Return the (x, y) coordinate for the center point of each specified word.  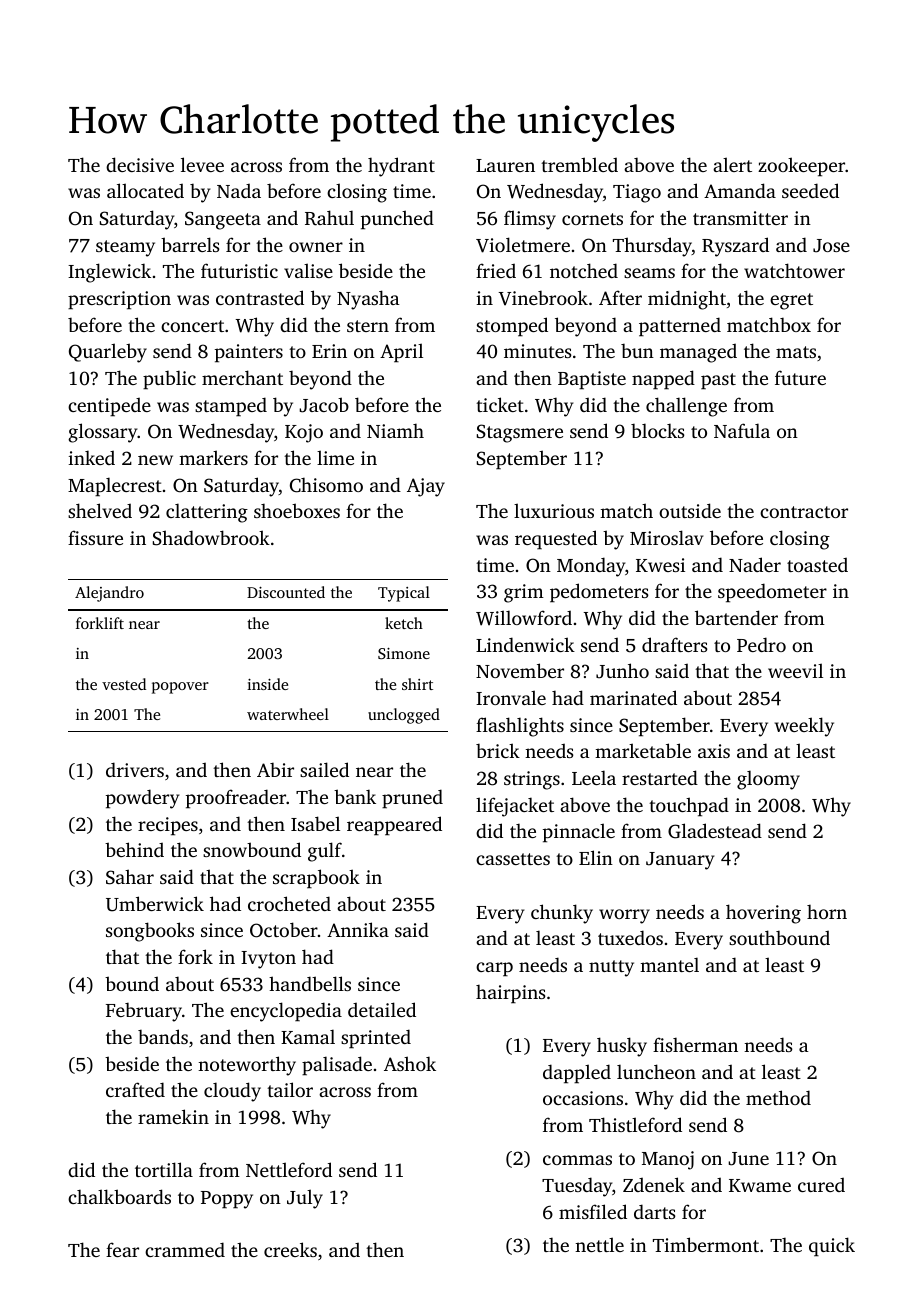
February (144, 1012)
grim (524, 593)
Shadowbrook (211, 538)
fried (496, 270)
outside (690, 510)
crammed (185, 1249)
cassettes (513, 859)
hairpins (510, 994)
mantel (669, 964)
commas (577, 1160)
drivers (135, 769)
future (800, 377)
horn (827, 911)
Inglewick (109, 273)
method (778, 1097)
